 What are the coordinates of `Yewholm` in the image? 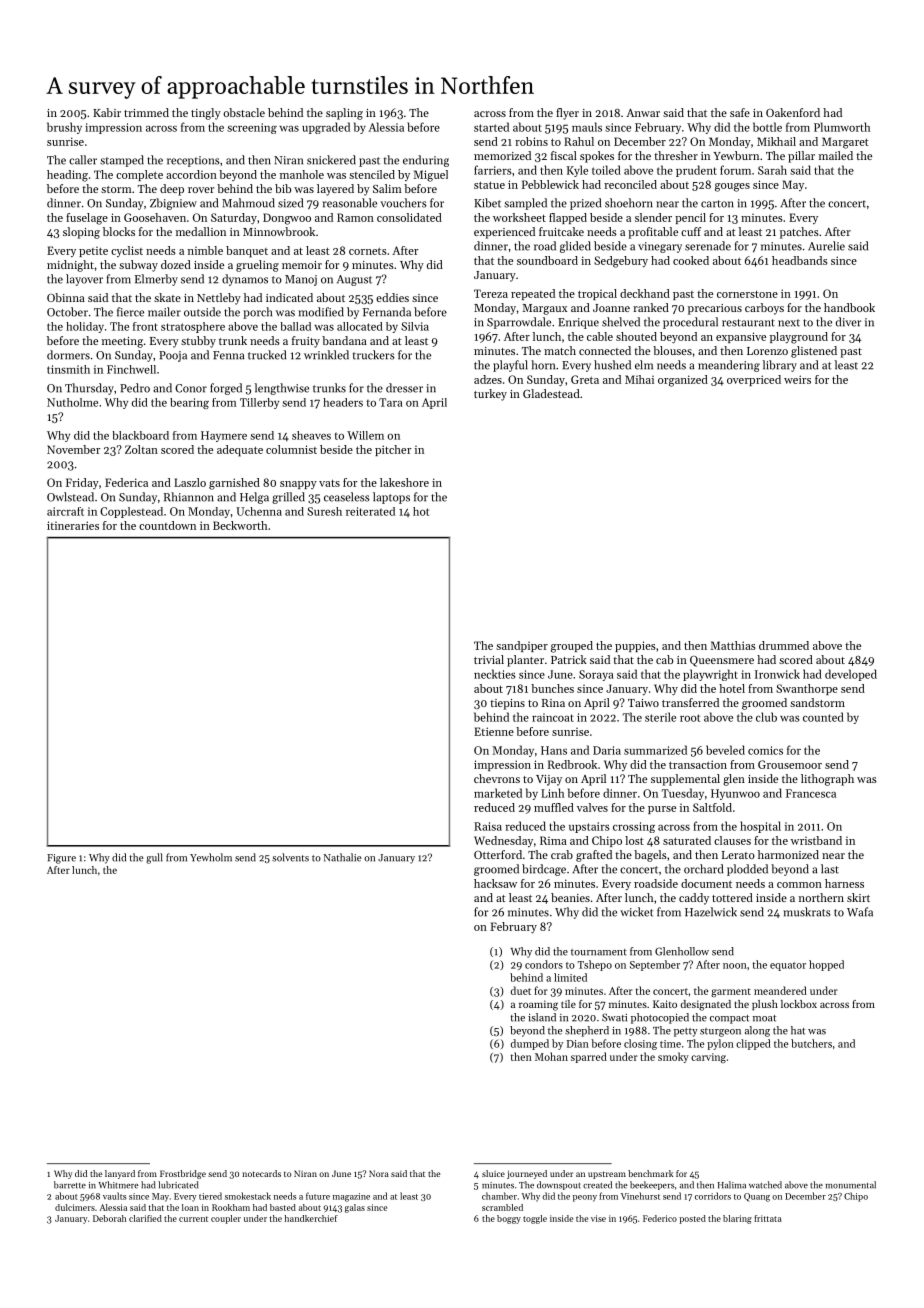 It's located at (211, 857).
